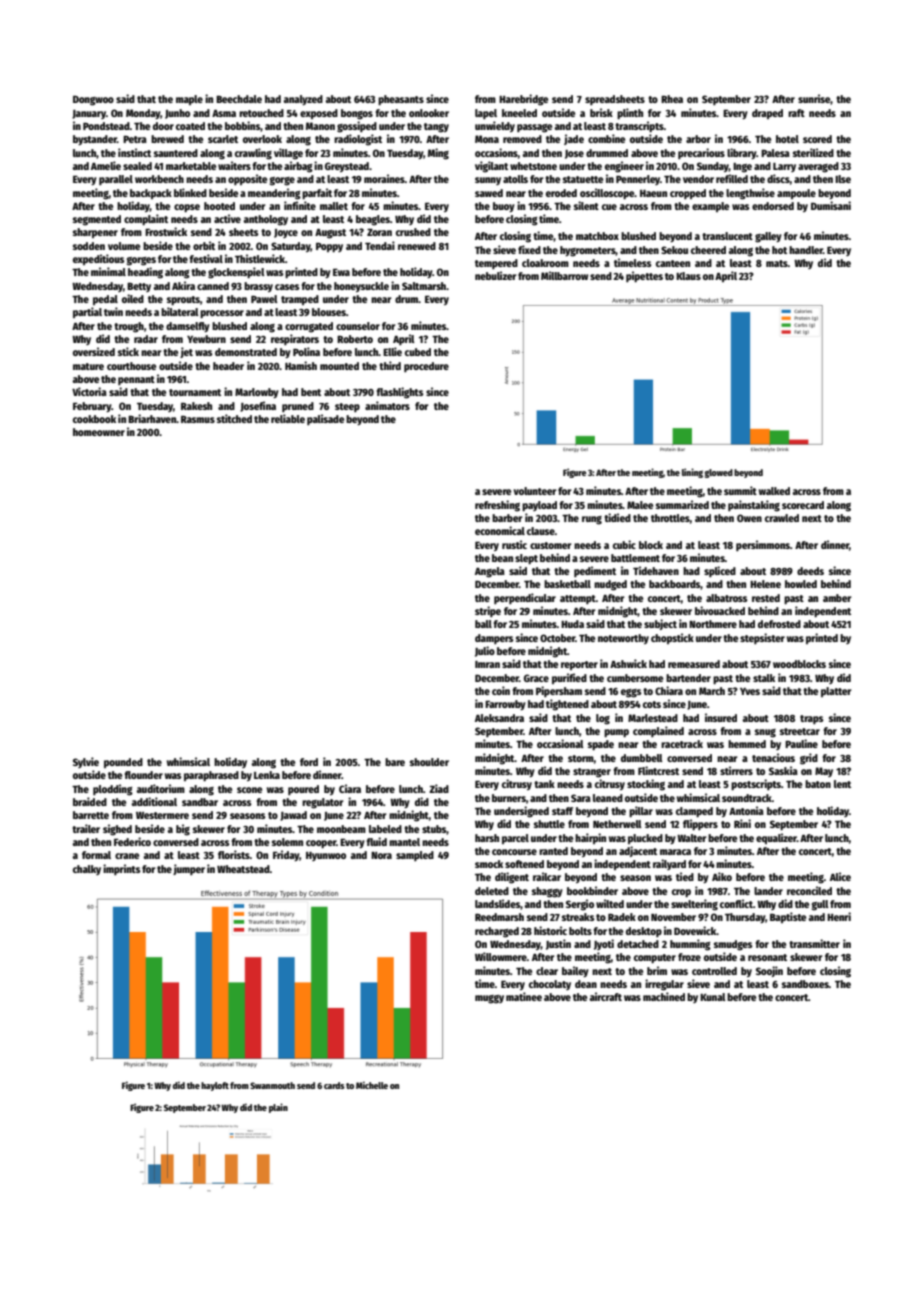 The image size is (924, 1308). Describe the element at coordinates (189, 100) in the document. I see `maple` at that location.
